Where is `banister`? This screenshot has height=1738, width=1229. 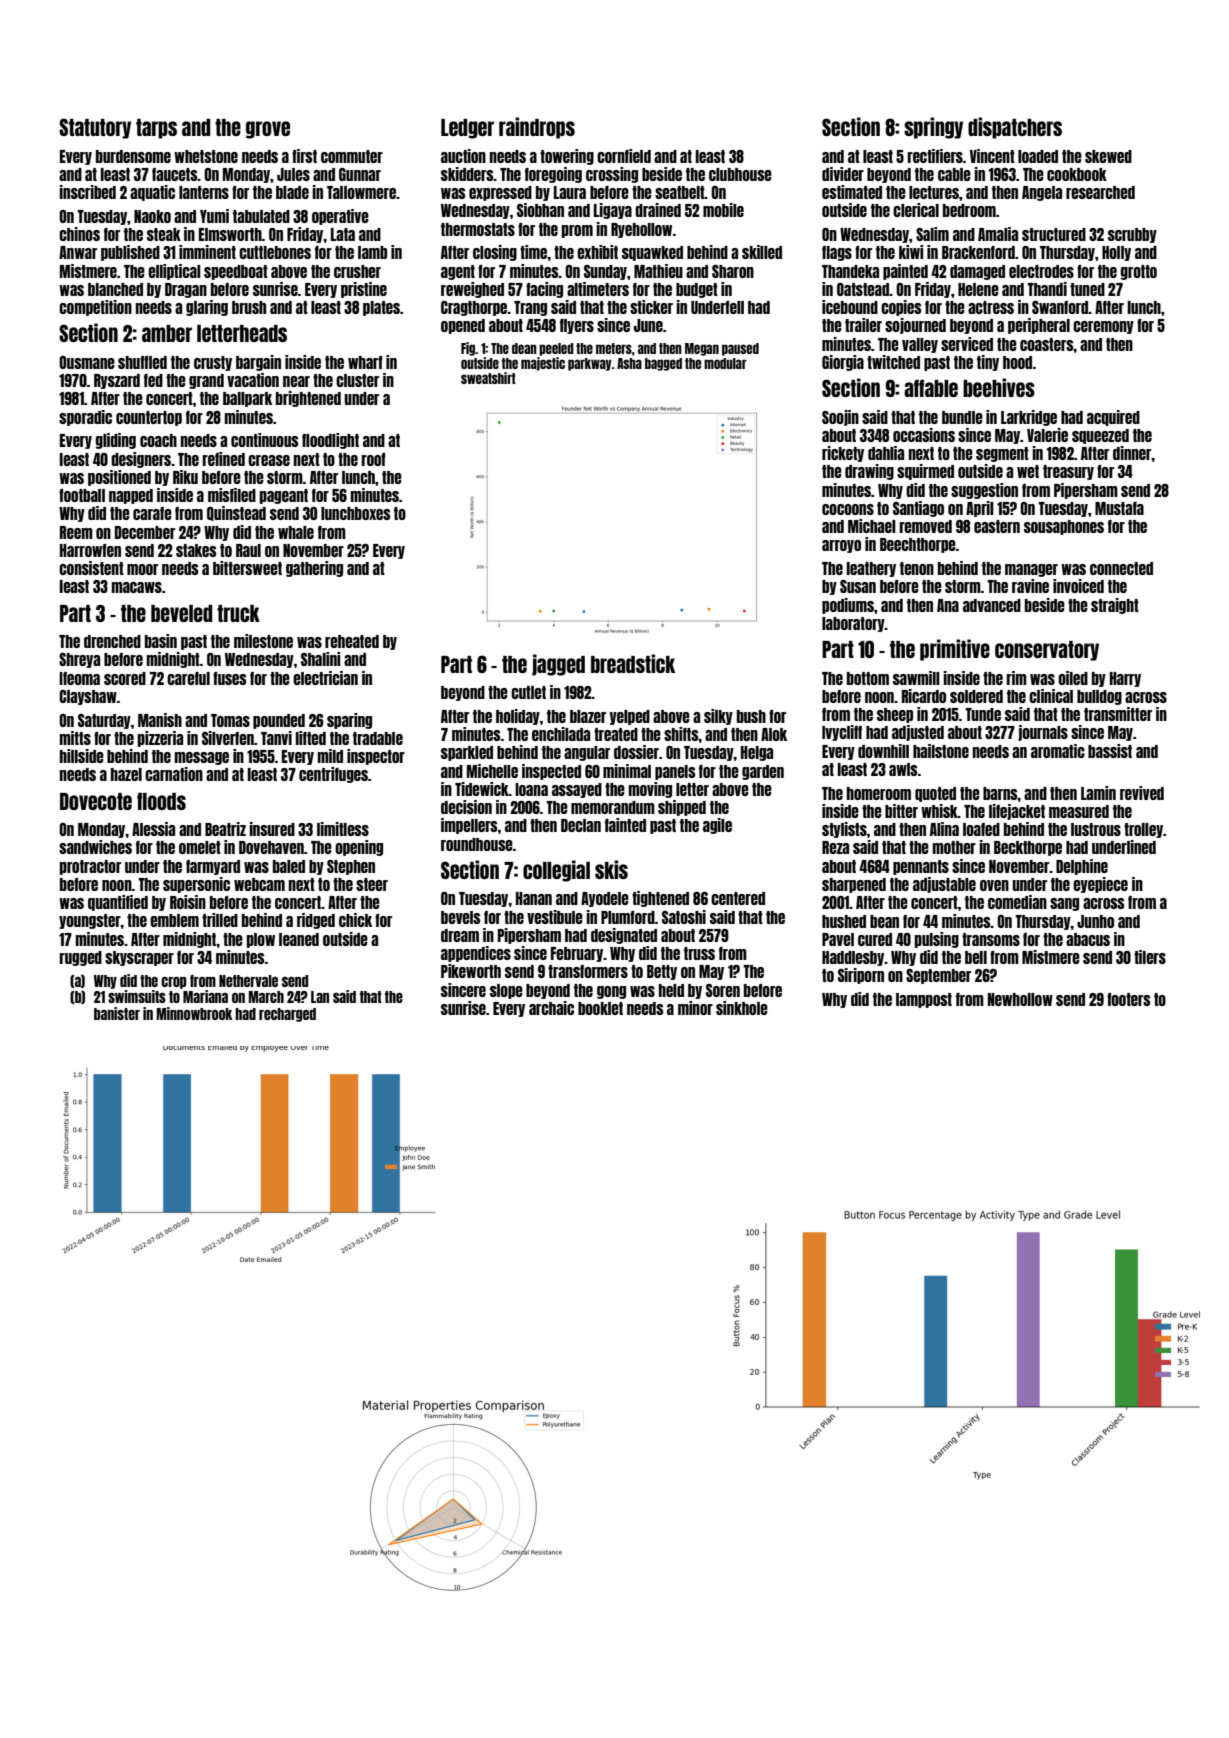 banister is located at coordinates (117, 1013).
